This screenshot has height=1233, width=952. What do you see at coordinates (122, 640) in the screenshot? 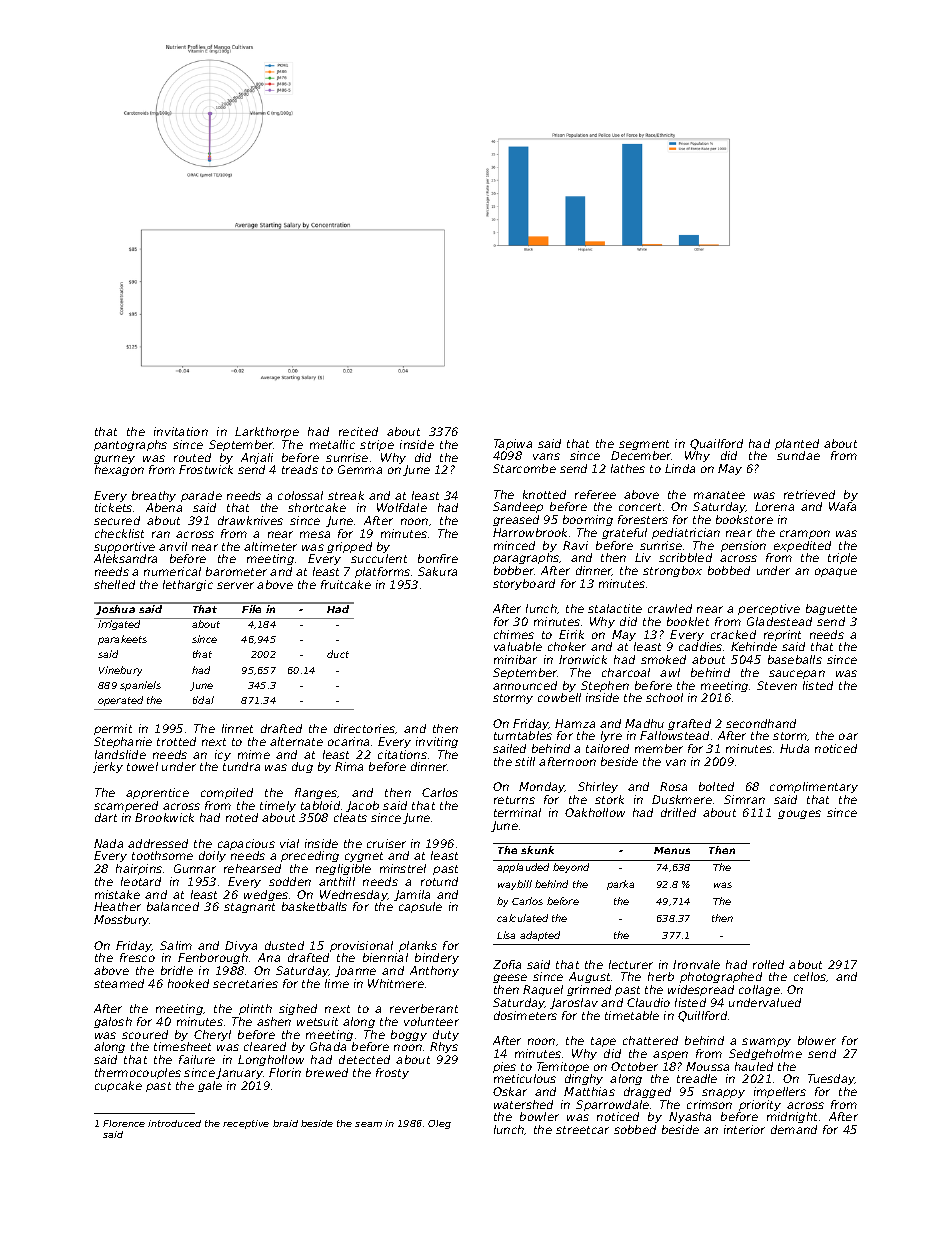
I see `parakeets` at bounding box center [122, 640].
